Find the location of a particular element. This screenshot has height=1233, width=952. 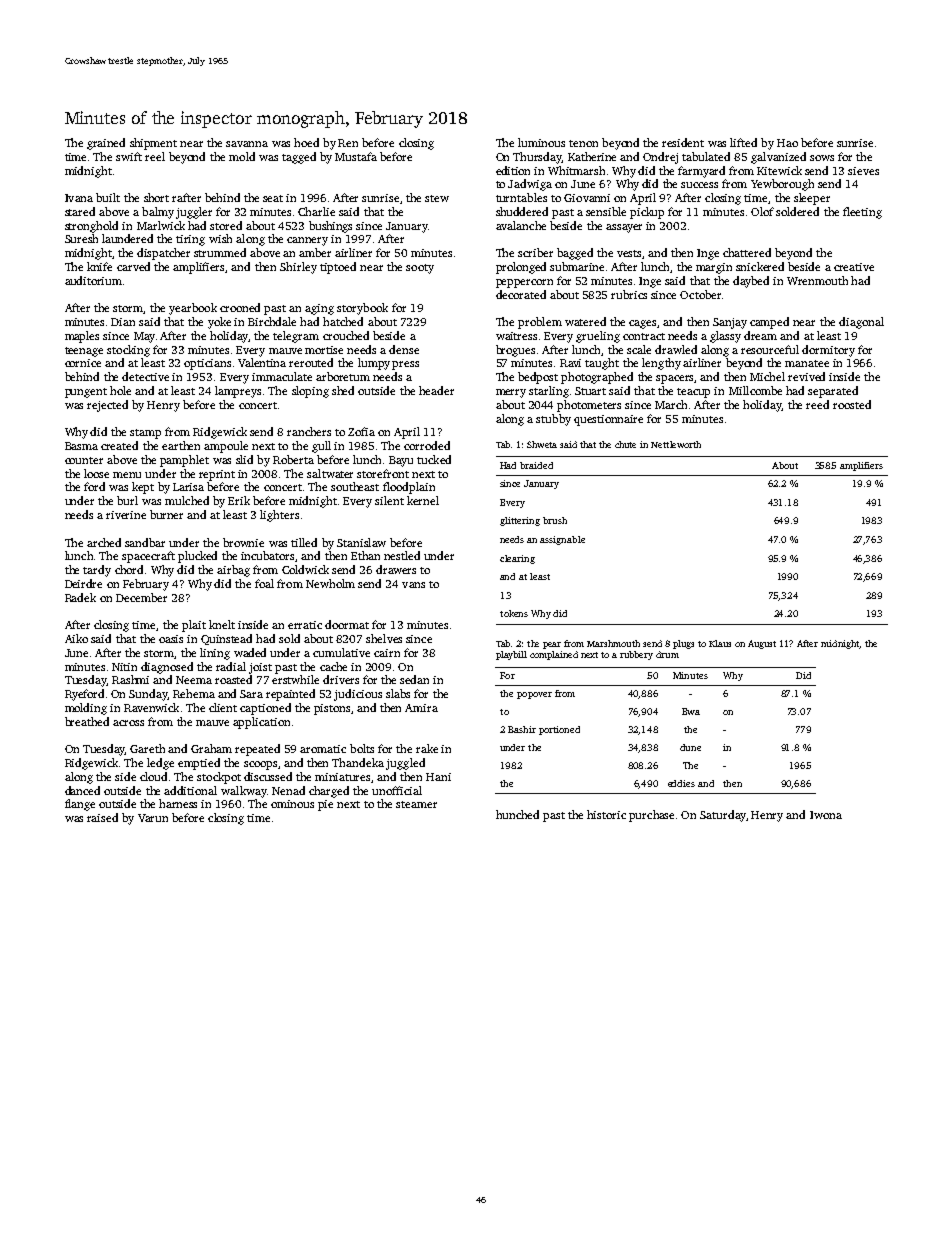

cloud is located at coordinates (153, 776).
